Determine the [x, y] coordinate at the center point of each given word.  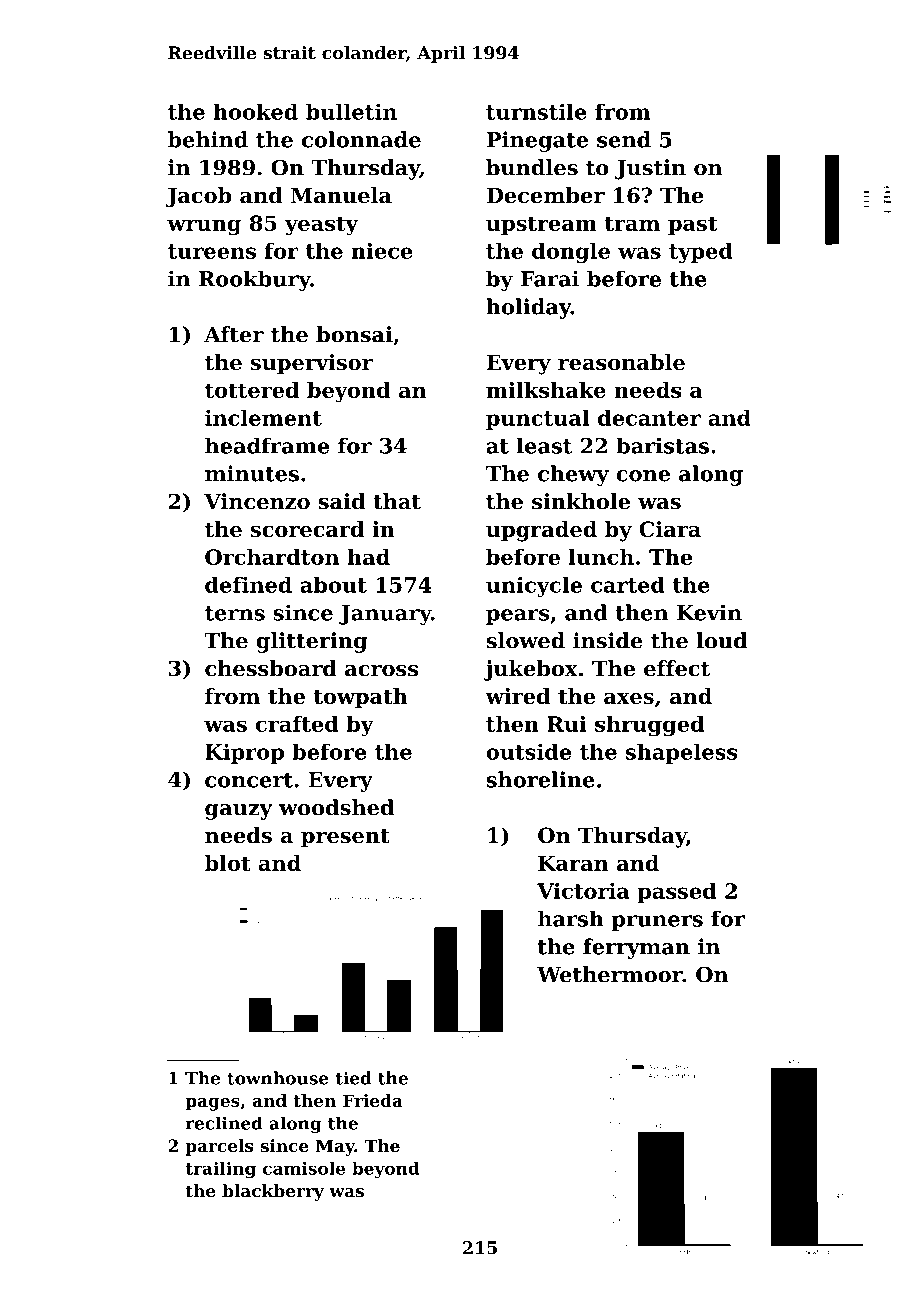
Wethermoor [610, 974]
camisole [304, 1168]
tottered [252, 390]
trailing [220, 1170]
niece [382, 251]
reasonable [621, 362]
